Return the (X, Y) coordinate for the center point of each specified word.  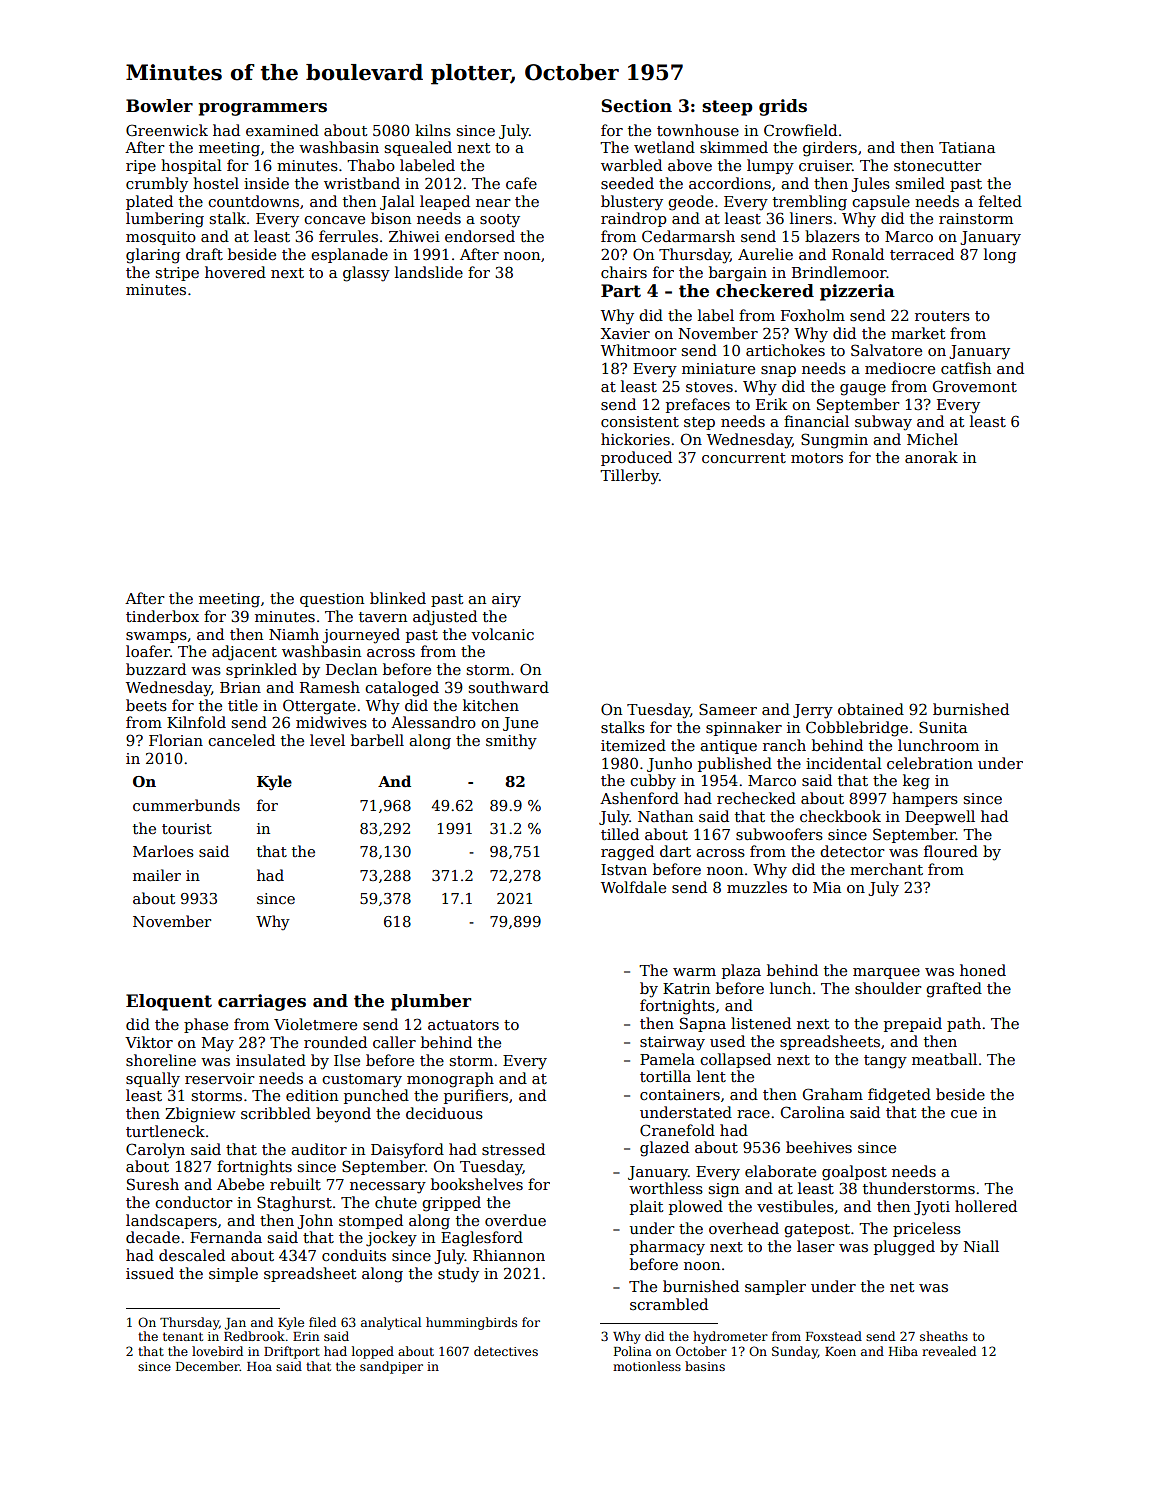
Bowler (159, 106)
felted (1000, 201)
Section (636, 106)
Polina (633, 1351)
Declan (351, 669)
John (315, 1221)
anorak (931, 457)
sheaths (944, 1336)
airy (506, 600)
